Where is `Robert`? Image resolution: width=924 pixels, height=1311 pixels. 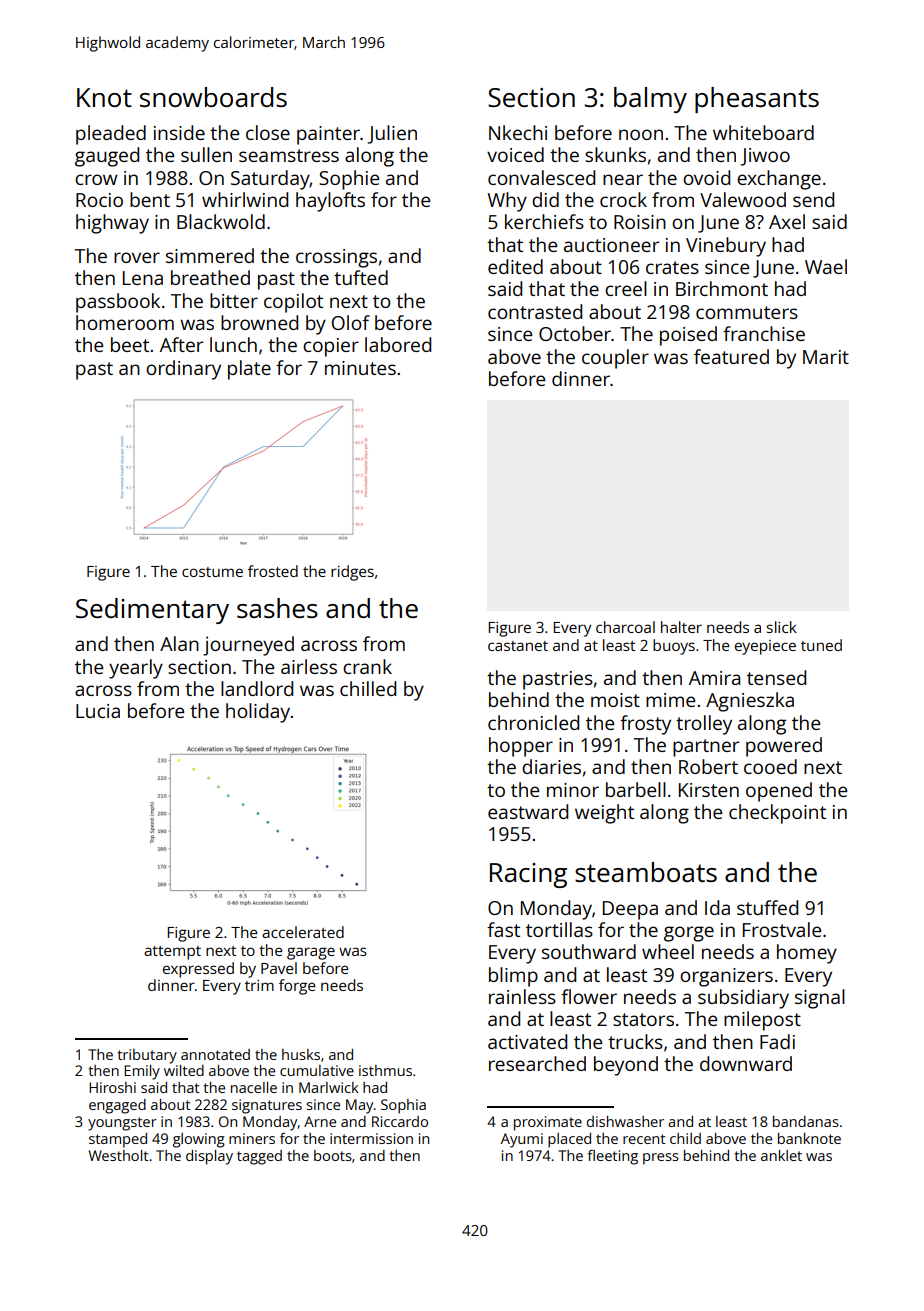 Robert is located at coordinates (708, 766).
